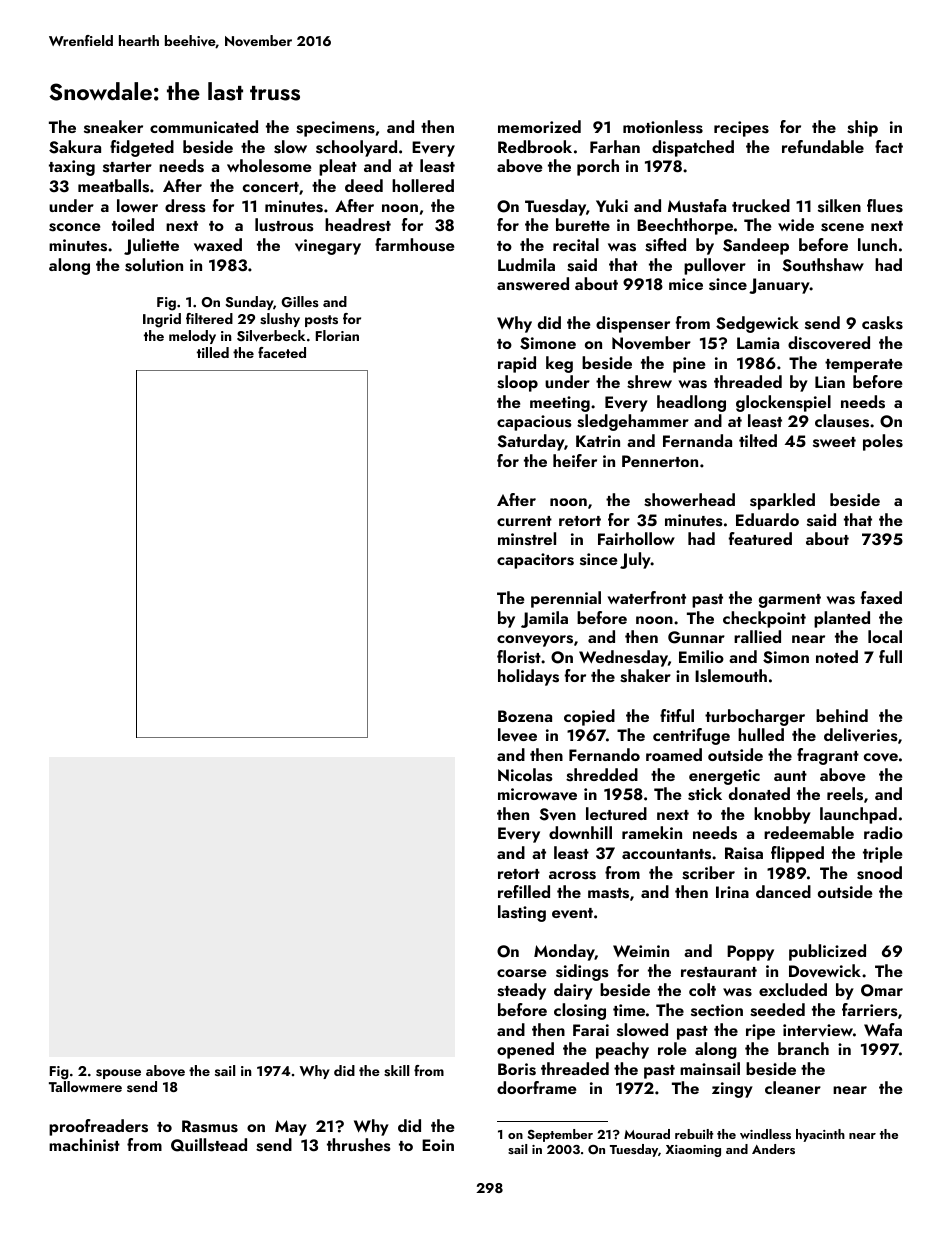 The width and height of the screenshot is (952, 1233). Describe the element at coordinates (677, 715) in the screenshot. I see `fitful` at that location.
